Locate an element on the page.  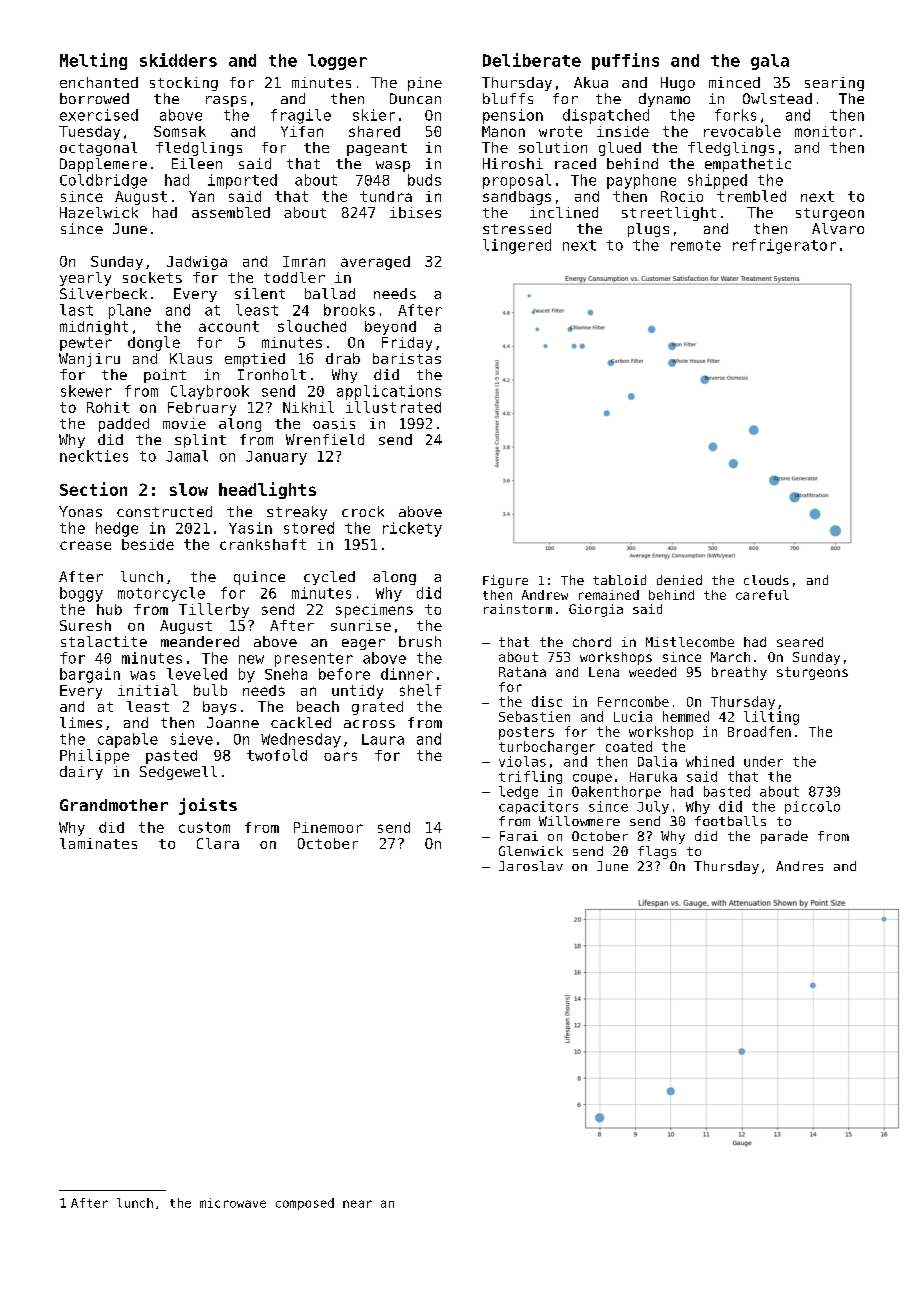
microwave is located at coordinates (233, 1203).
